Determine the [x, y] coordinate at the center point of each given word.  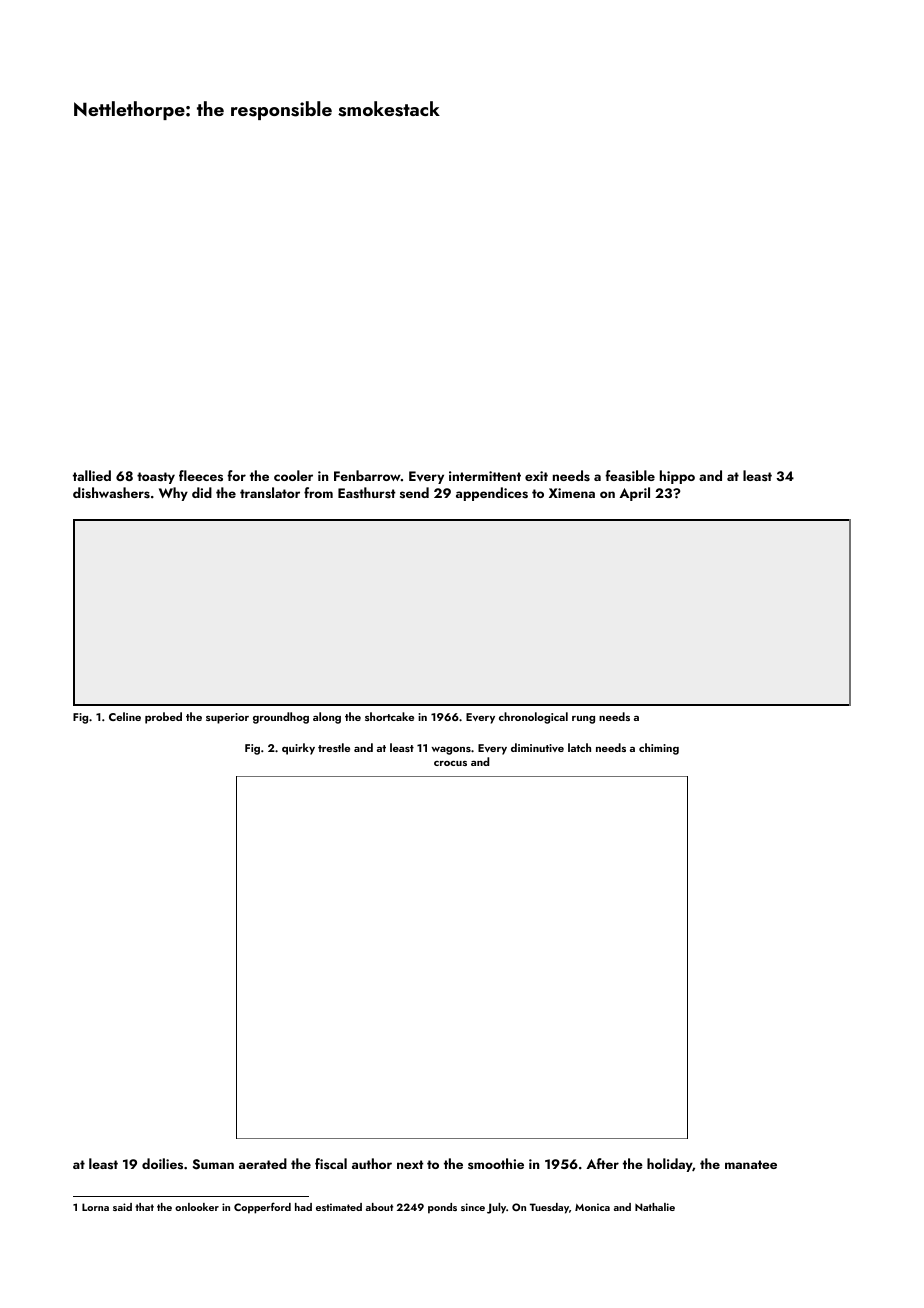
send [414, 492]
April [634, 494]
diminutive [537, 747]
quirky [298, 749]
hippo [677, 477]
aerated [263, 1163]
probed [163, 718]
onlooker [197, 1207]
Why [173, 494]
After [602, 1163]
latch [579, 747]
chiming [659, 749]
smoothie [496, 1163]
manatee [751, 1164]
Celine [125, 716]
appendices [492, 494]
